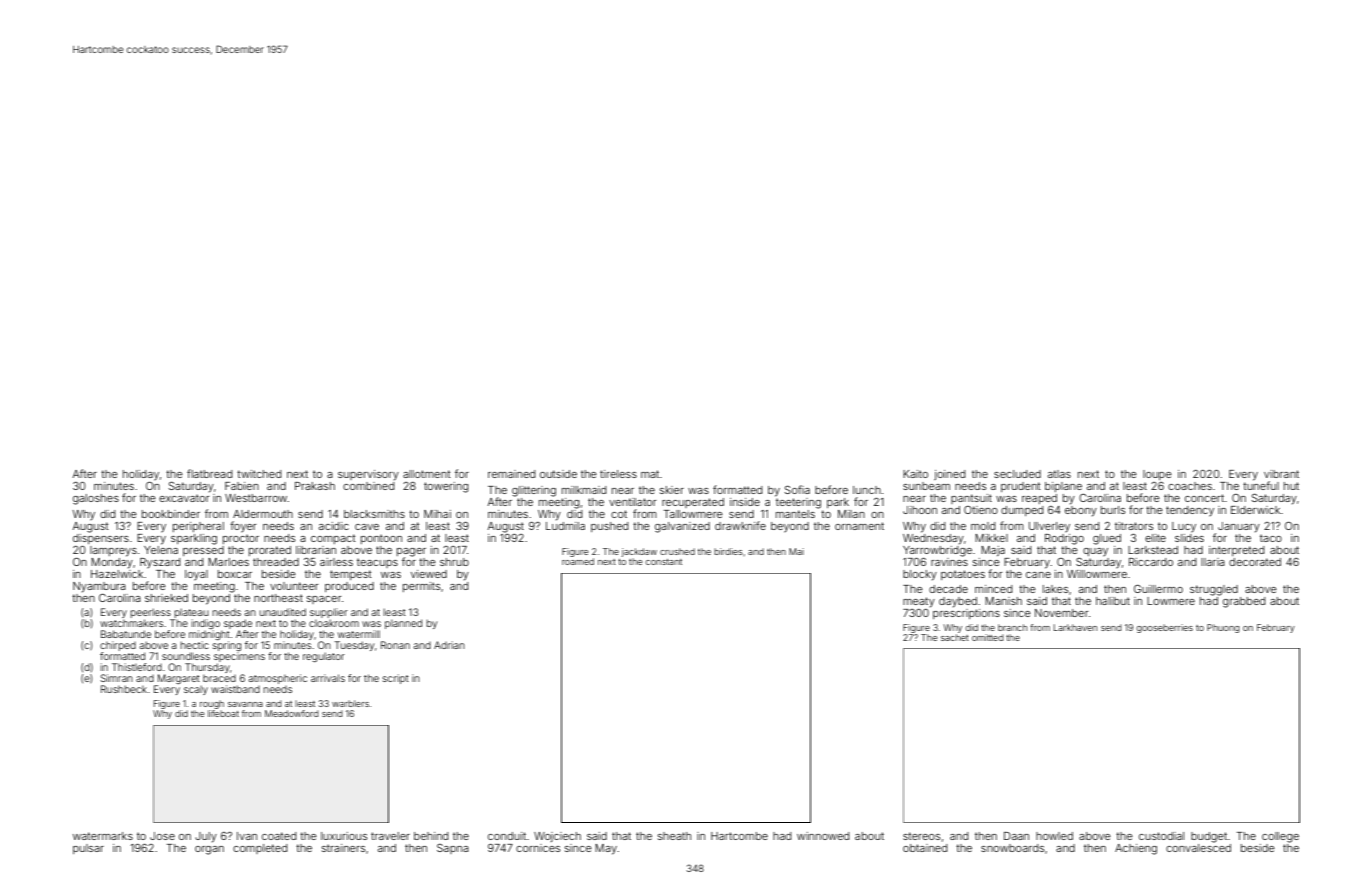 The height and width of the image is (887, 1372). Describe the element at coordinates (96, 499) in the image. I see `galoshes` at that location.
